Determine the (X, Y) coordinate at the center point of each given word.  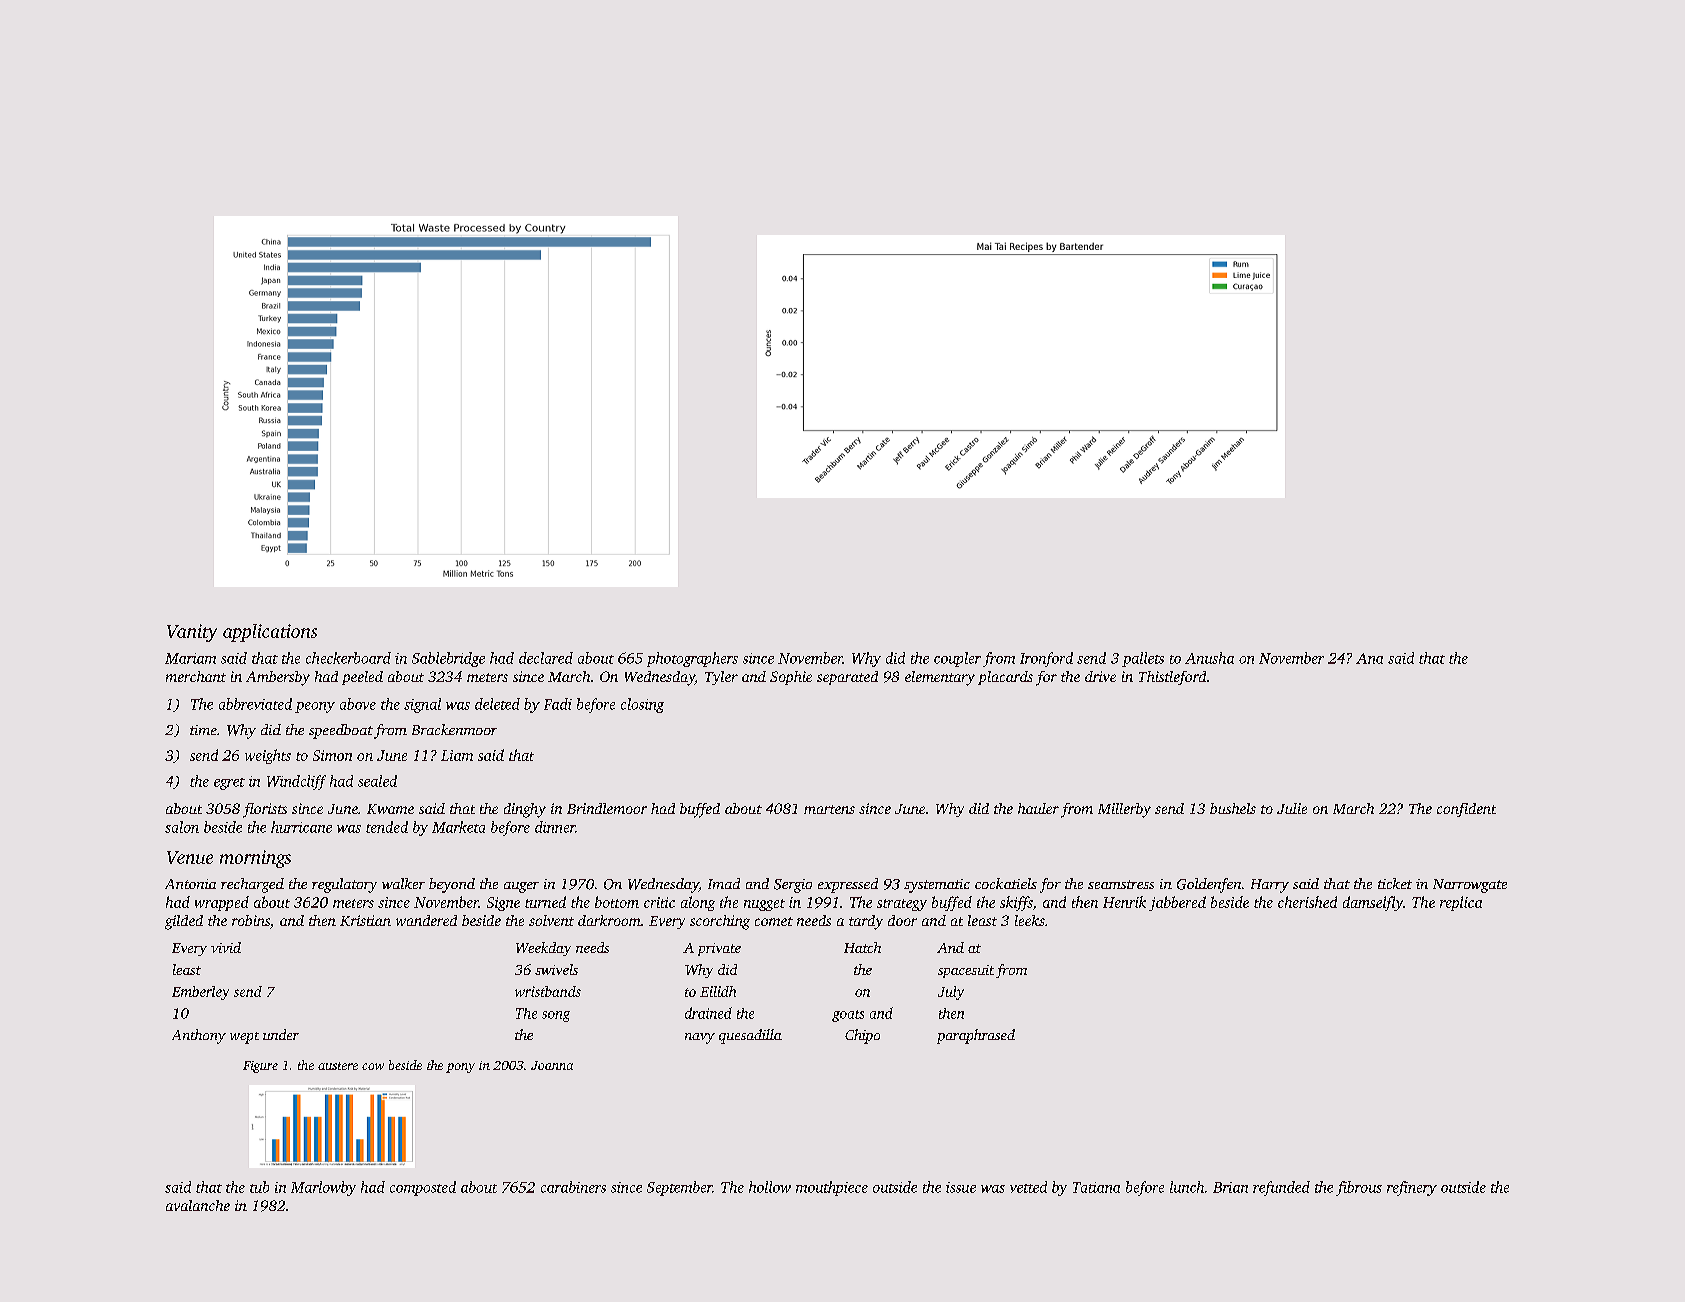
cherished (1307, 902)
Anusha (1209, 658)
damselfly (1373, 903)
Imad (724, 883)
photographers (692, 659)
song (556, 1016)
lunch (1187, 1187)
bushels (1233, 808)
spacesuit (966, 971)
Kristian (365, 920)
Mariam (190, 658)
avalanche (198, 1205)
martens (829, 809)
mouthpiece (832, 1188)
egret (229, 784)
